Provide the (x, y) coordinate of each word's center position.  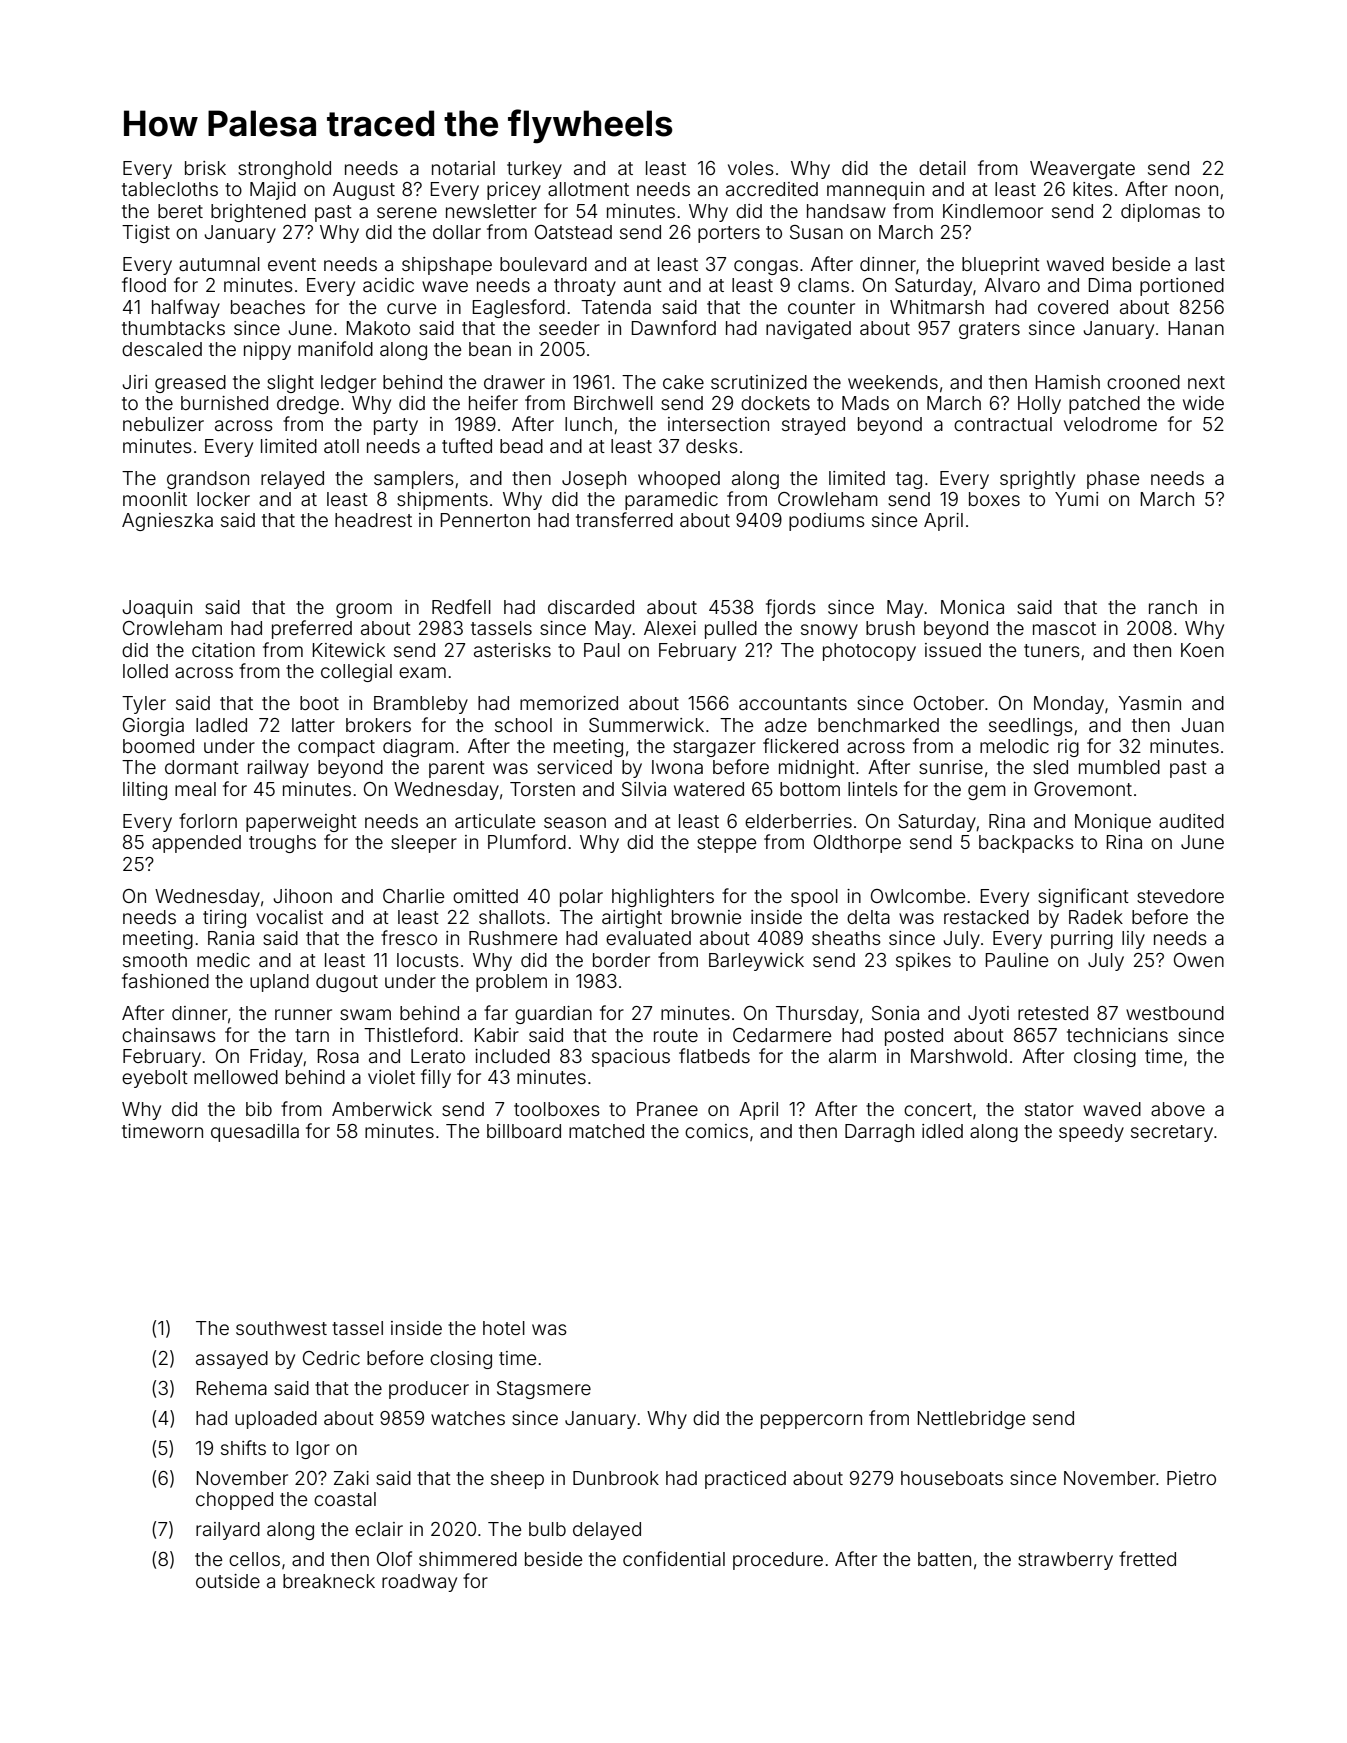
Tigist (146, 234)
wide (1203, 403)
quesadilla (255, 1133)
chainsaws (169, 1035)
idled (942, 1131)
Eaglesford (519, 308)
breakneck (329, 1581)
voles (751, 168)
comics (716, 1131)
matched (606, 1131)
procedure (778, 1561)
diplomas (1160, 213)
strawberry (1065, 1561)
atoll (341, 446)
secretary (1172, 1133)
